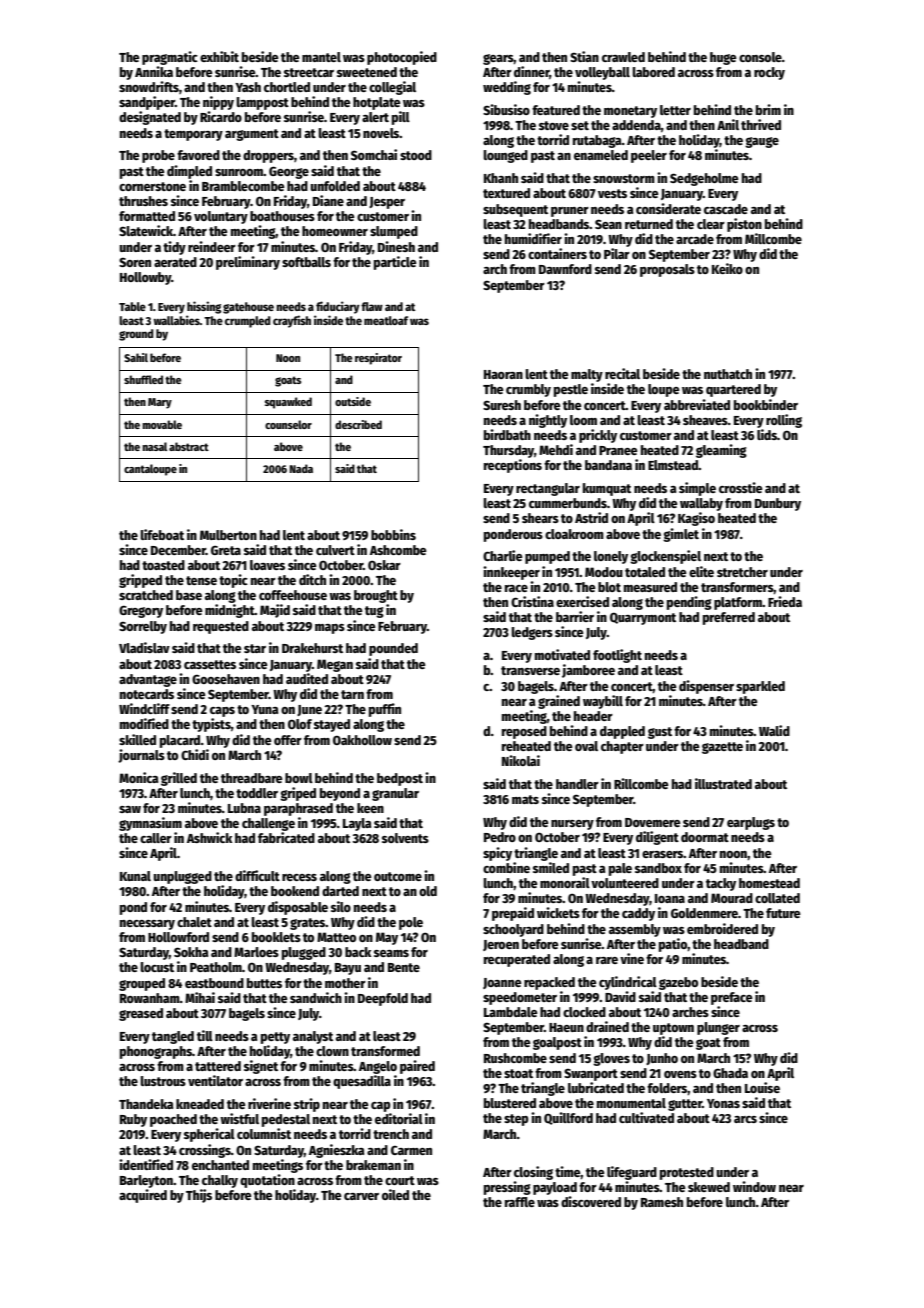 The width and height of the screenshot is (924, 1308). Describe the element at coordinates (505, 156) in the screenshot. I see `lounged` at that location.
